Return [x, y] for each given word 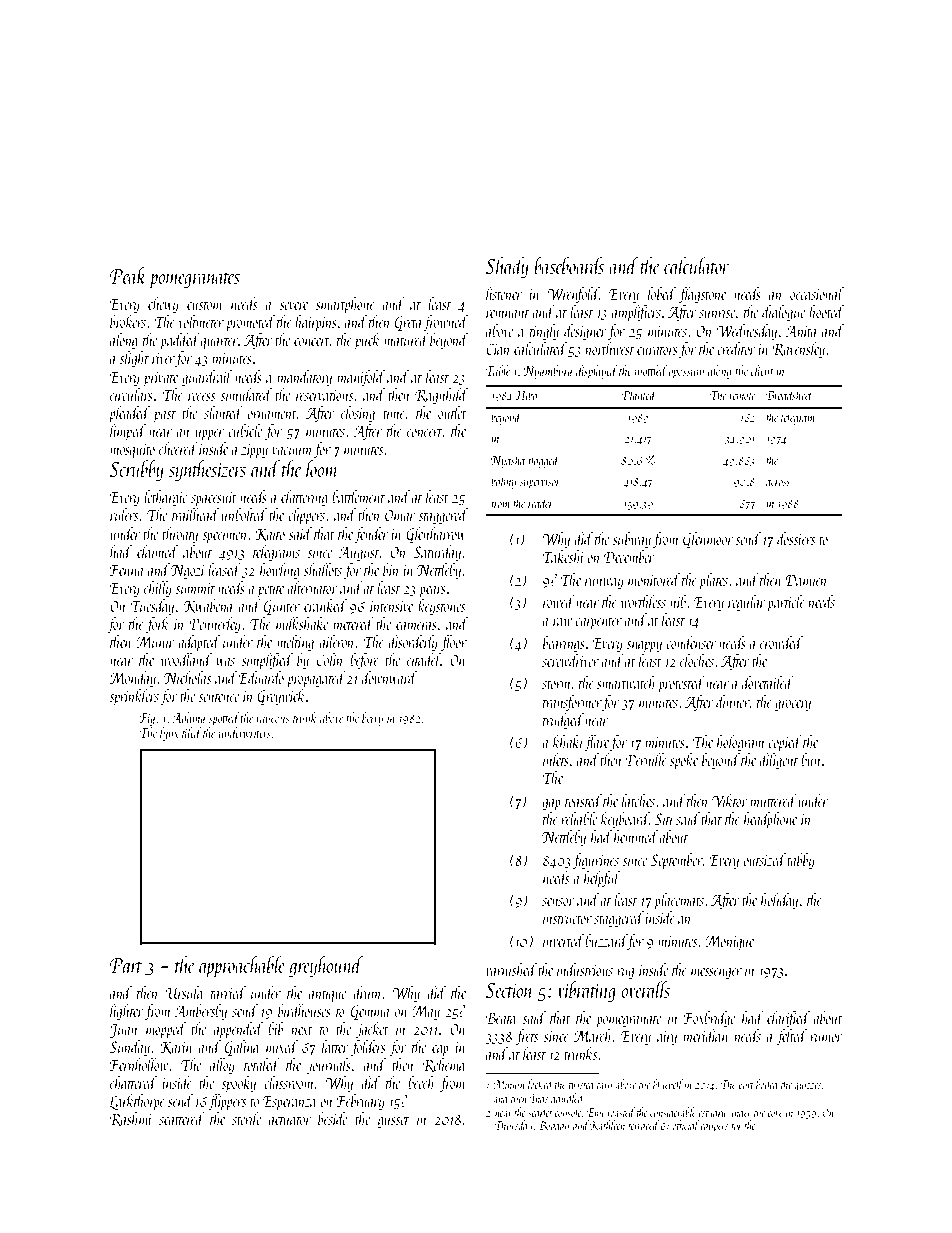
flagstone [702, 295]
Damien [805, 580]
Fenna [127, 570]
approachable [242, 967]
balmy [503, 482]
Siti [664, 819]
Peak [128, 275]
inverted [563, 940]
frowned [445, 323]
